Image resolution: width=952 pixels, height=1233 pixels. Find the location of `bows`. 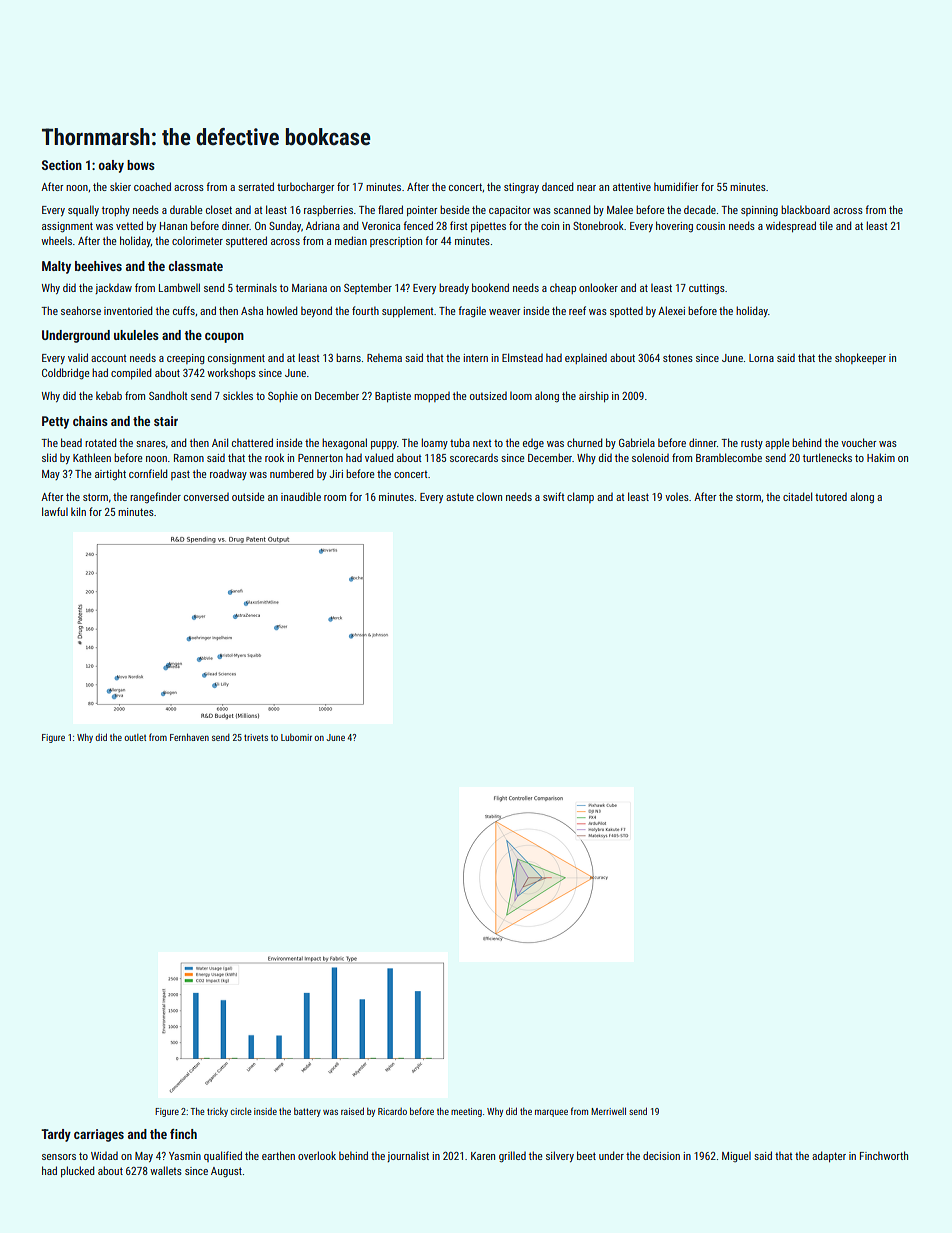

bows is located at coordinates (141, 165).
